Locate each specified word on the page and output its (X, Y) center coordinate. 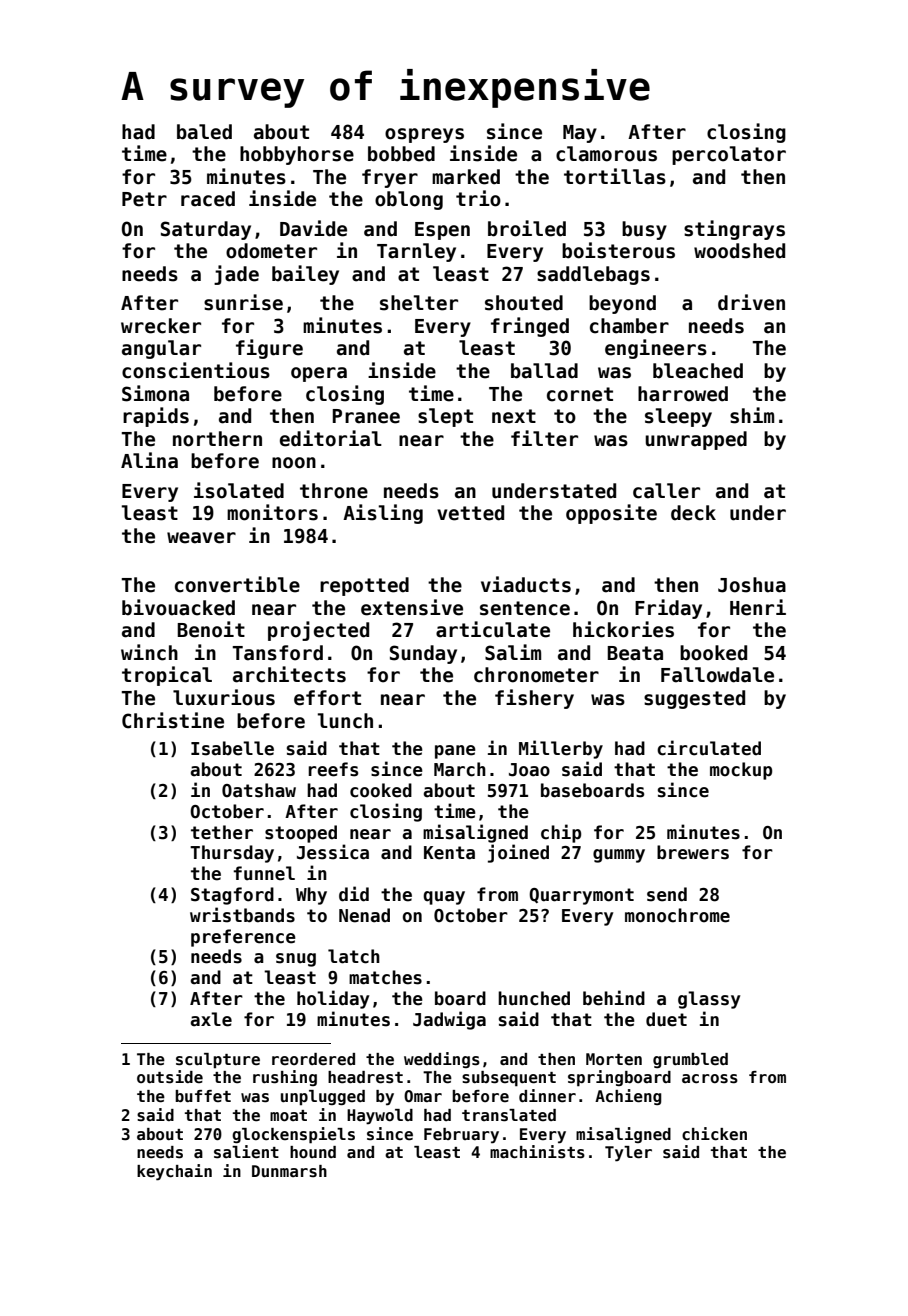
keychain (174, 1172)
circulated (709, 748)
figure (269, 349)
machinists (537, 1152)
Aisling (383, 514)
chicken (714, 1134)
